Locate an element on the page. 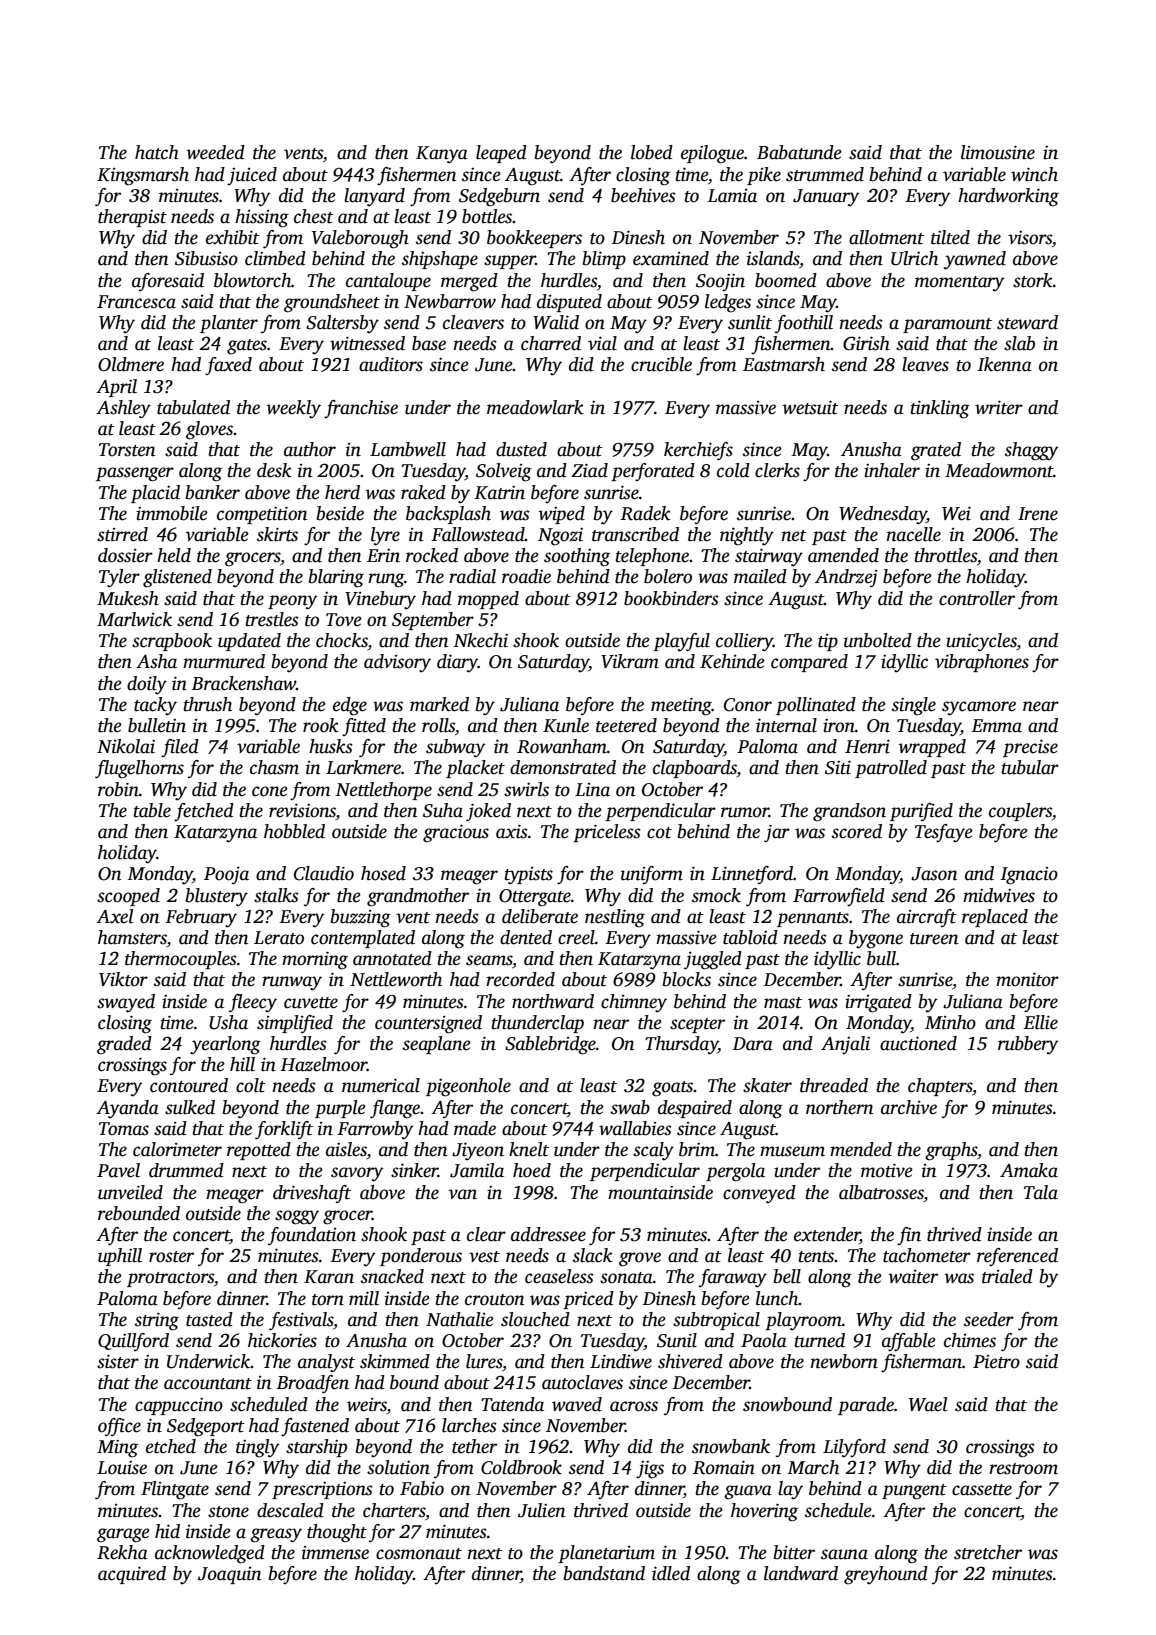 The height and width of the image is (1635, 1156). landward is located at coordinates (801, 1573).
